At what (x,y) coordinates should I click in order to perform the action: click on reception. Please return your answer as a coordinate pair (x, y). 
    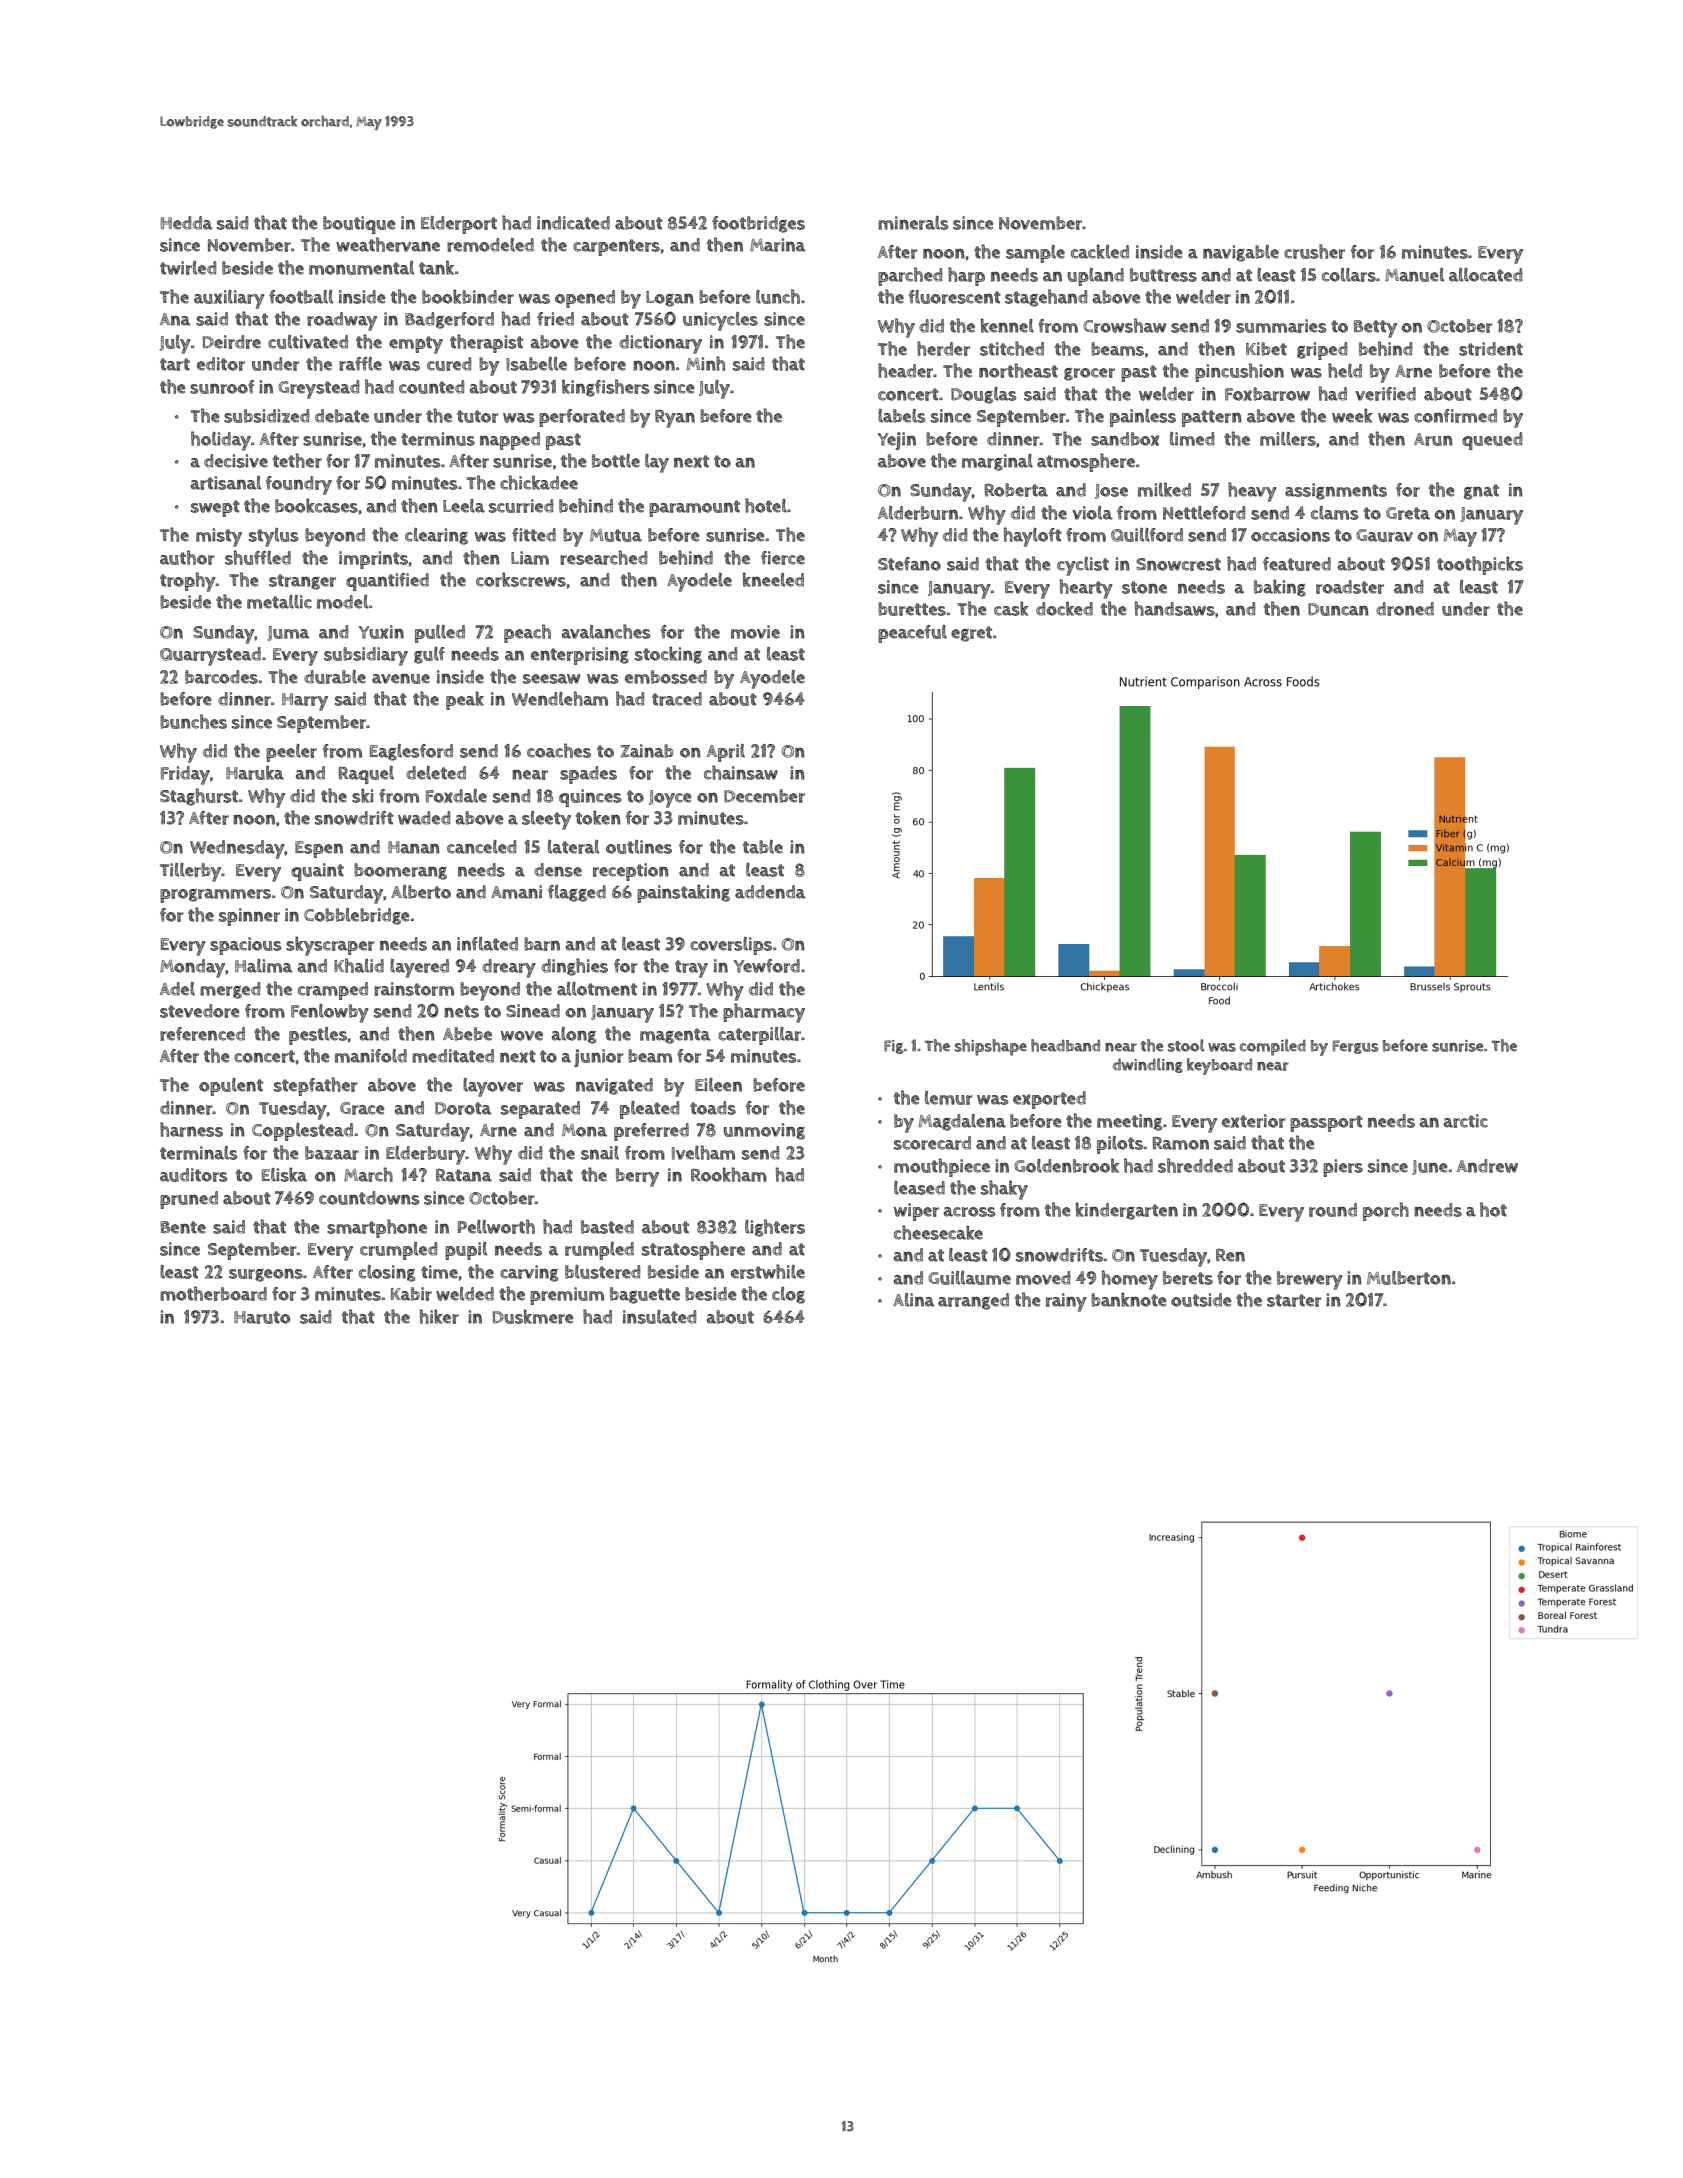
    Looking at the image, I should click on (631, 872).
